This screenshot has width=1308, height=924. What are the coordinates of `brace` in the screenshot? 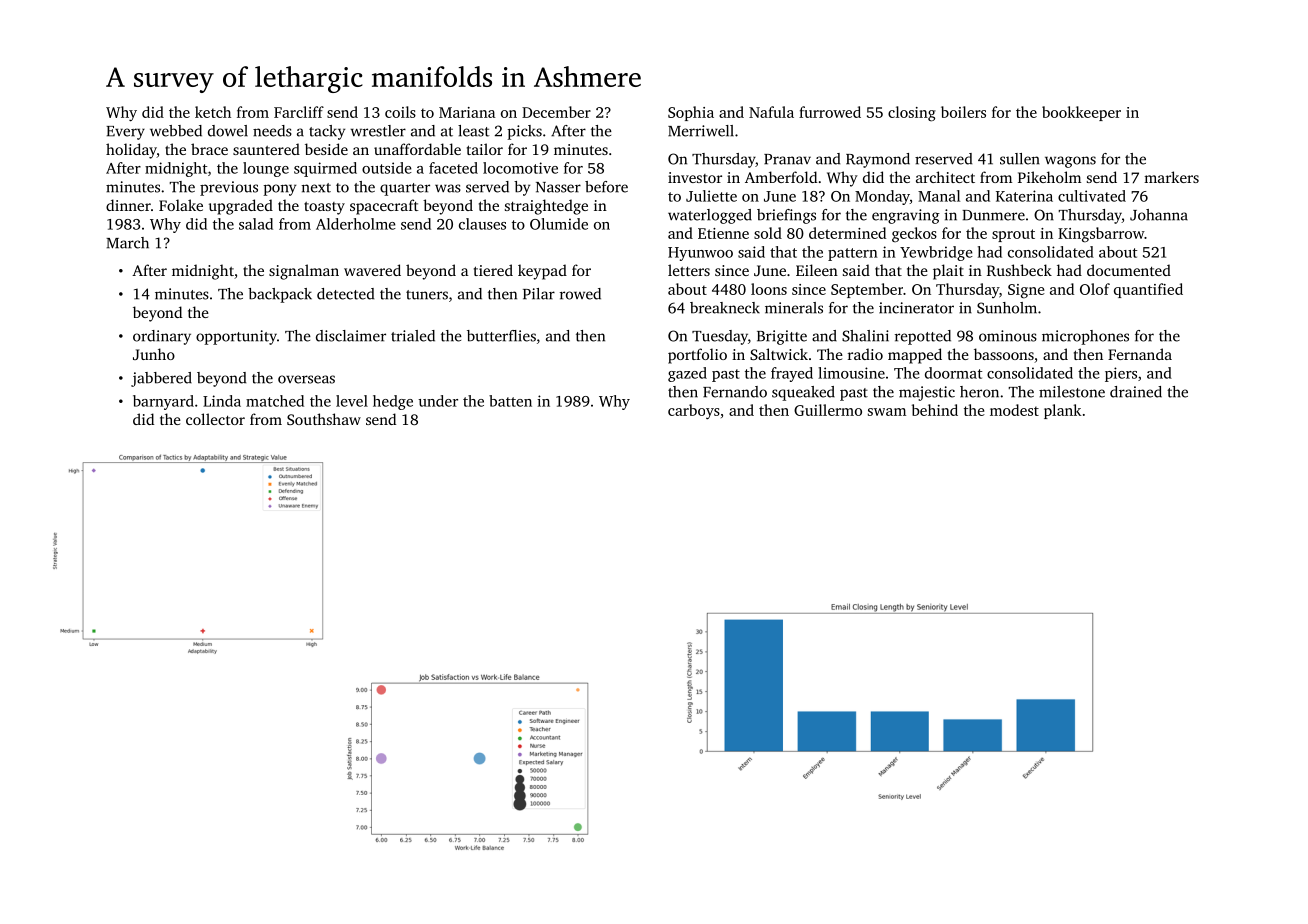 It's located at (209, 149).
